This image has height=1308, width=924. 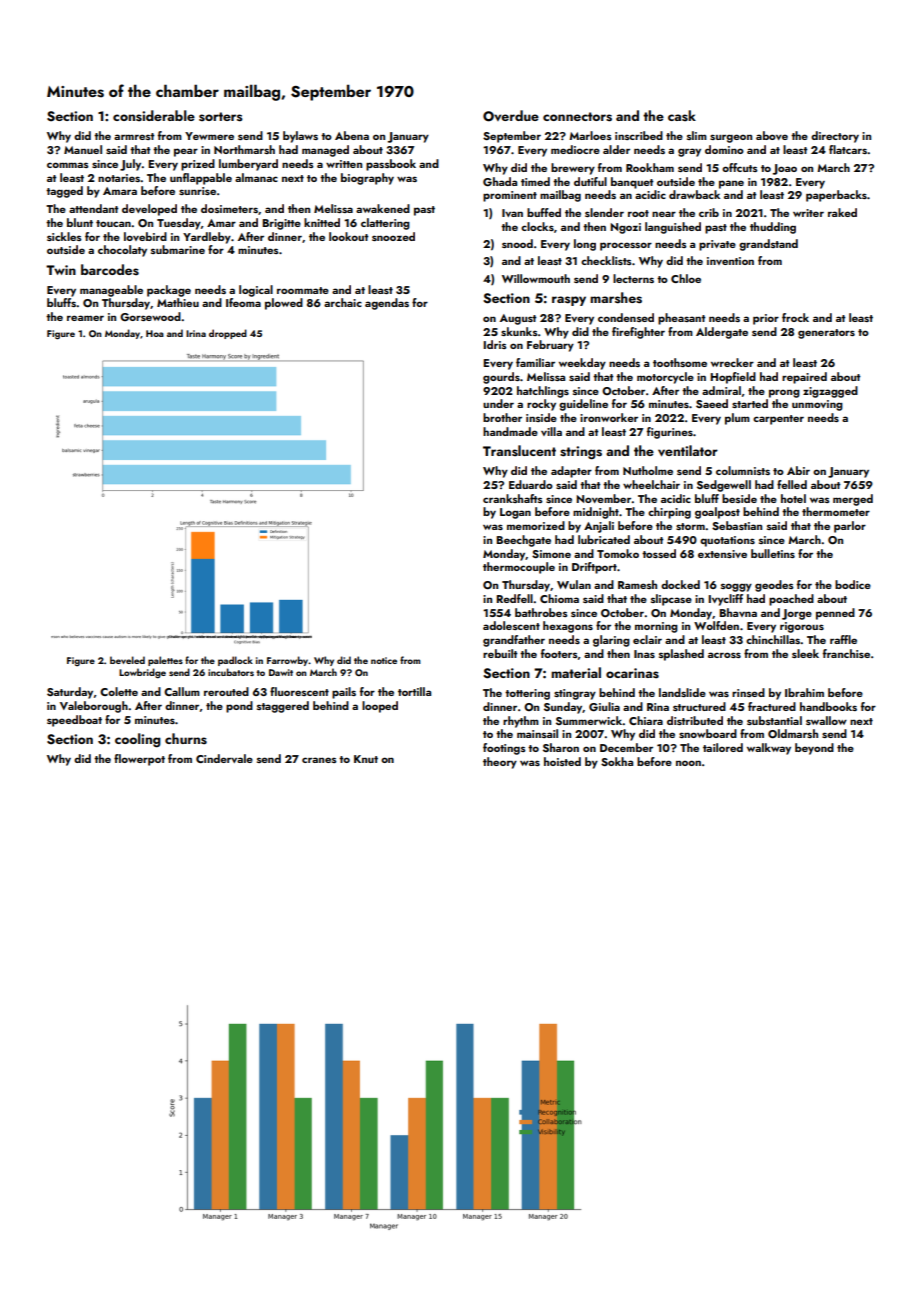 I want to click on brother, so click(x=502, y=417).
